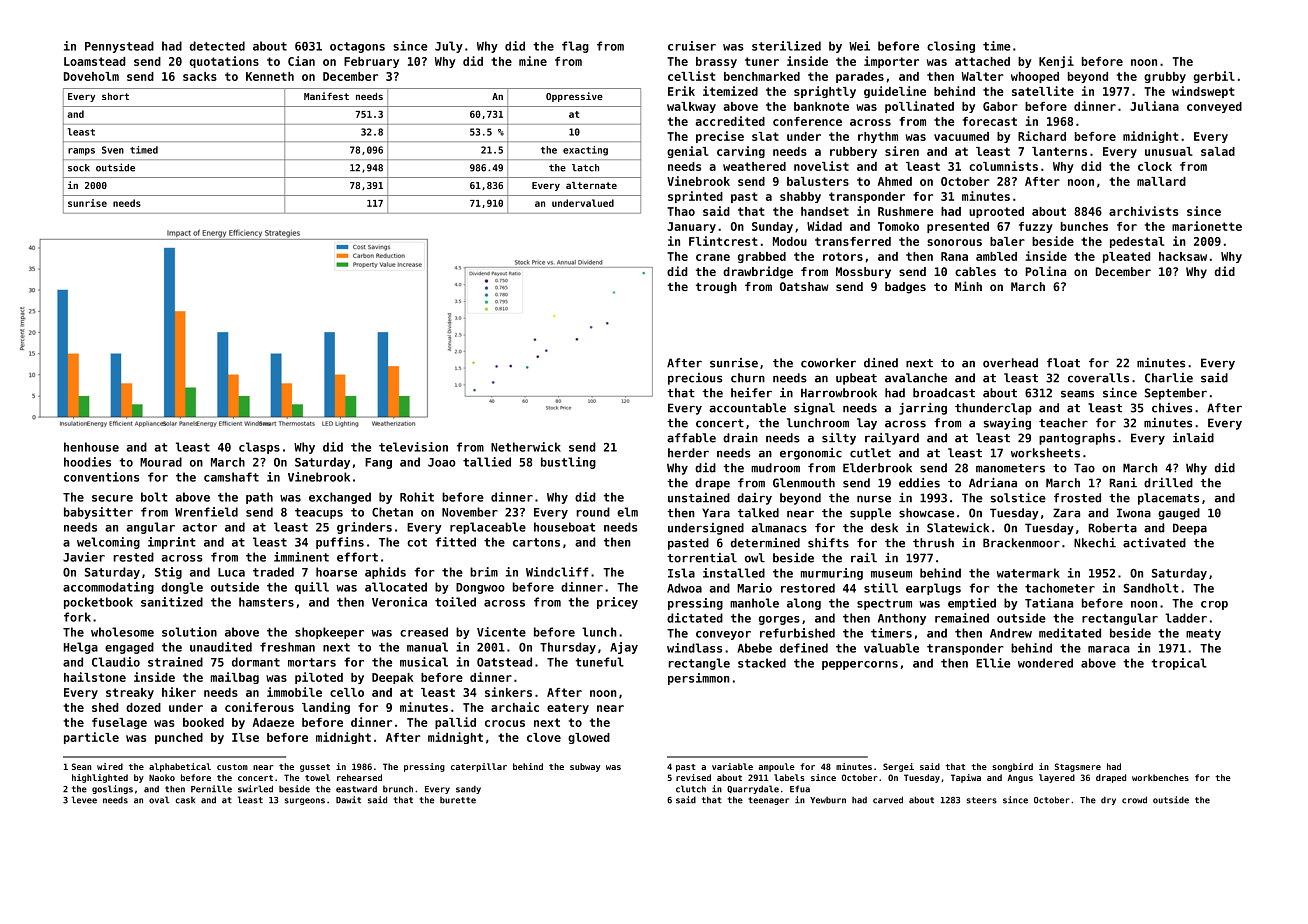  What do you see at coordinates (119, 47) in the screenshot?
I see `Pennystead` at bounding box center [119, 47].
